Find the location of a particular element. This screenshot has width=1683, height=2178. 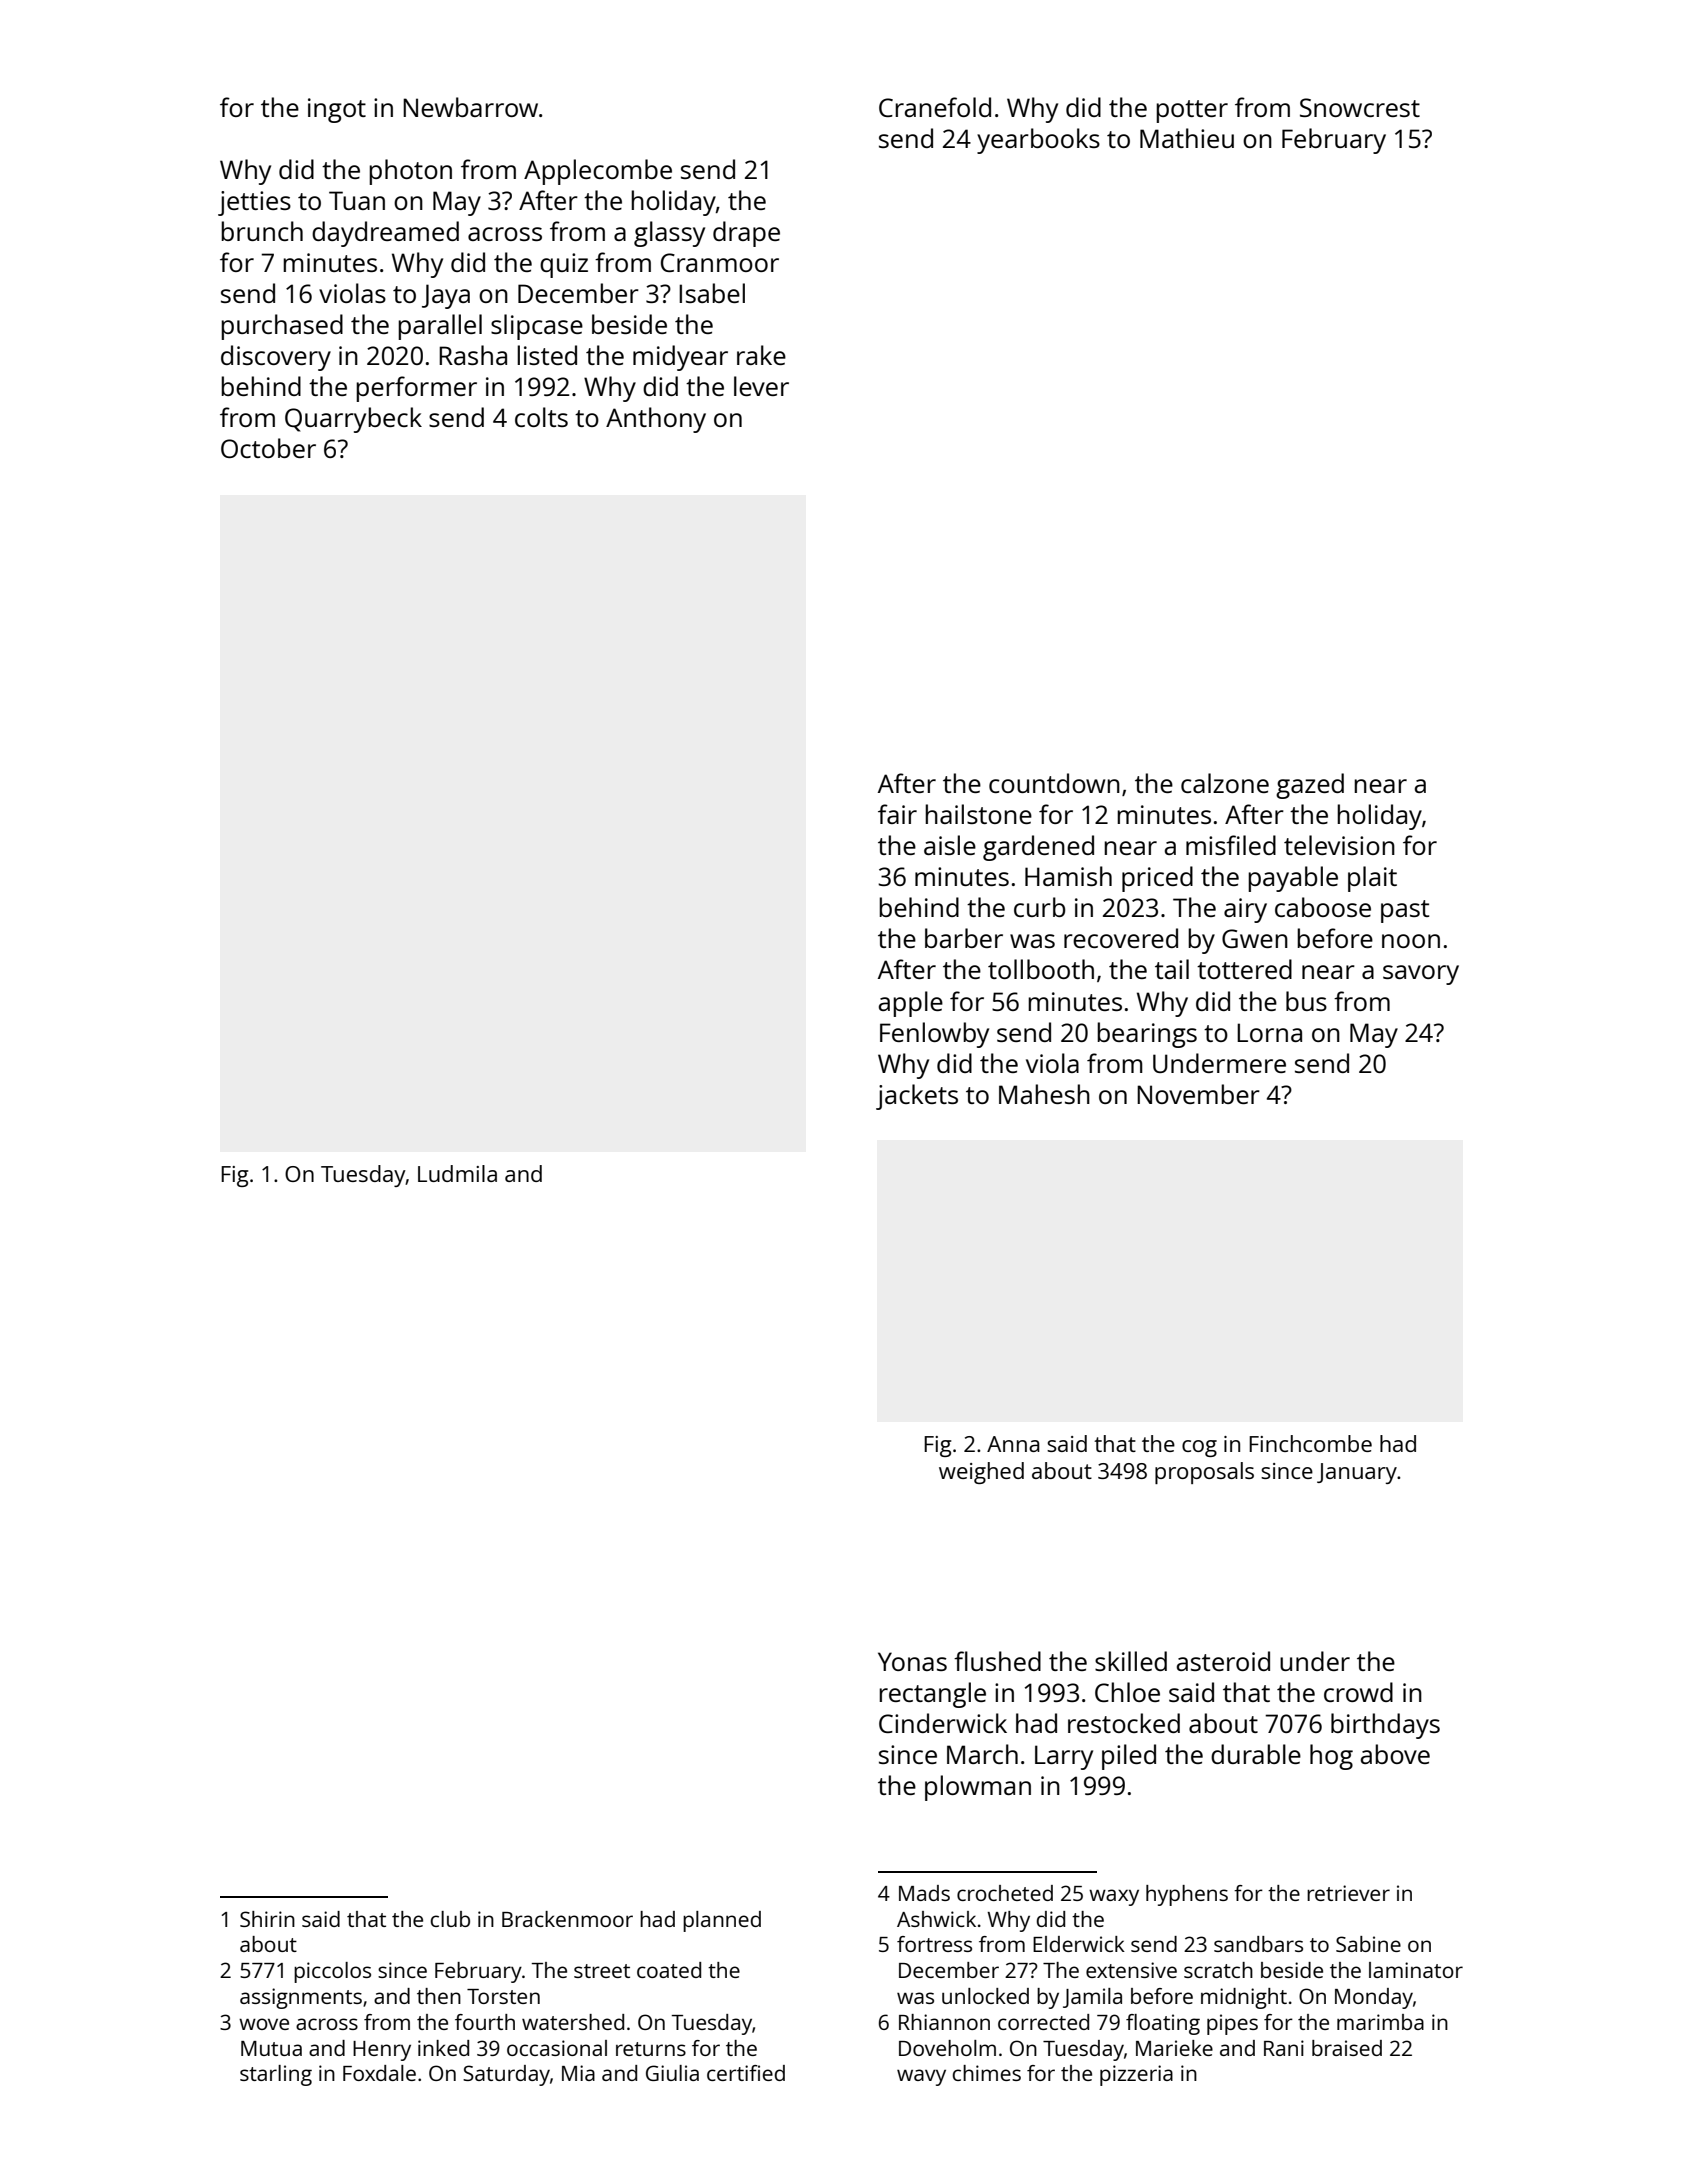

Mathieu is located at coordinates (1187, 138).
